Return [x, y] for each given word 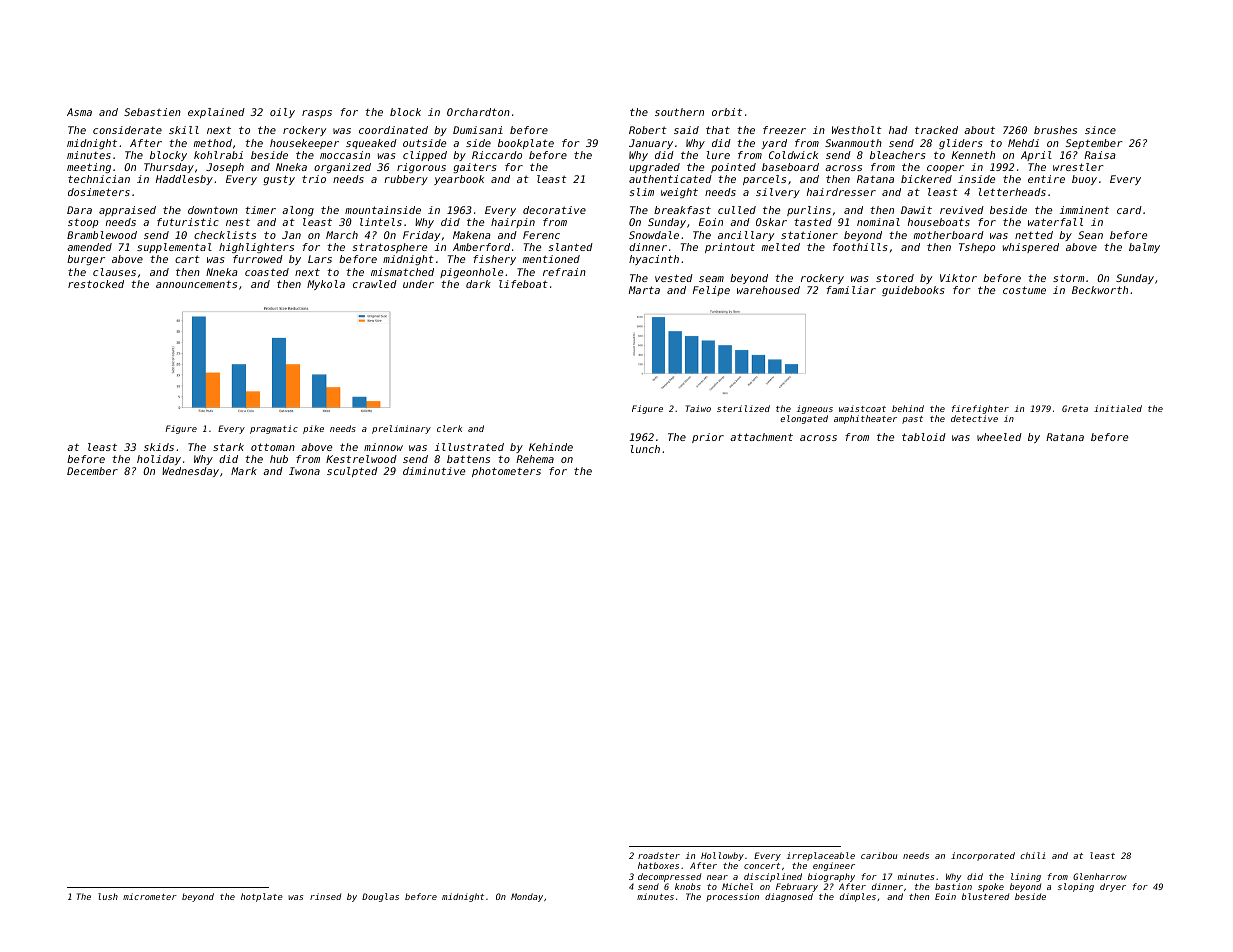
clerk [449, 428]
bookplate [526, 144]
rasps [317, 114]
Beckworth [1100, 290]
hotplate [262, 897]
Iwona [304, 471]
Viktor [958, 278]
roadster [659, 855]
